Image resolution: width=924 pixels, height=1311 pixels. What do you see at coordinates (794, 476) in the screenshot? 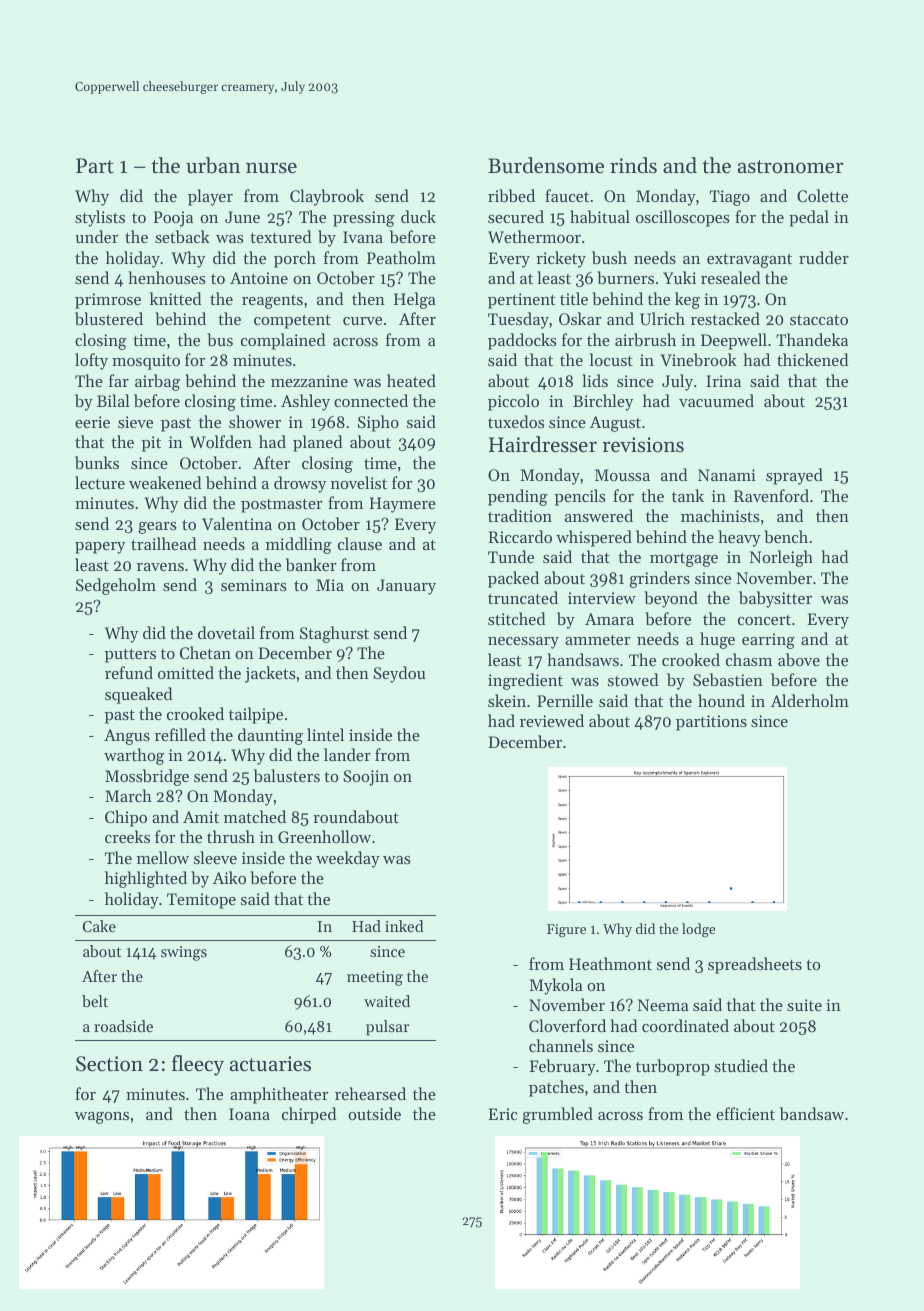
I see `sprayed` at bounding box center [794, 476].
